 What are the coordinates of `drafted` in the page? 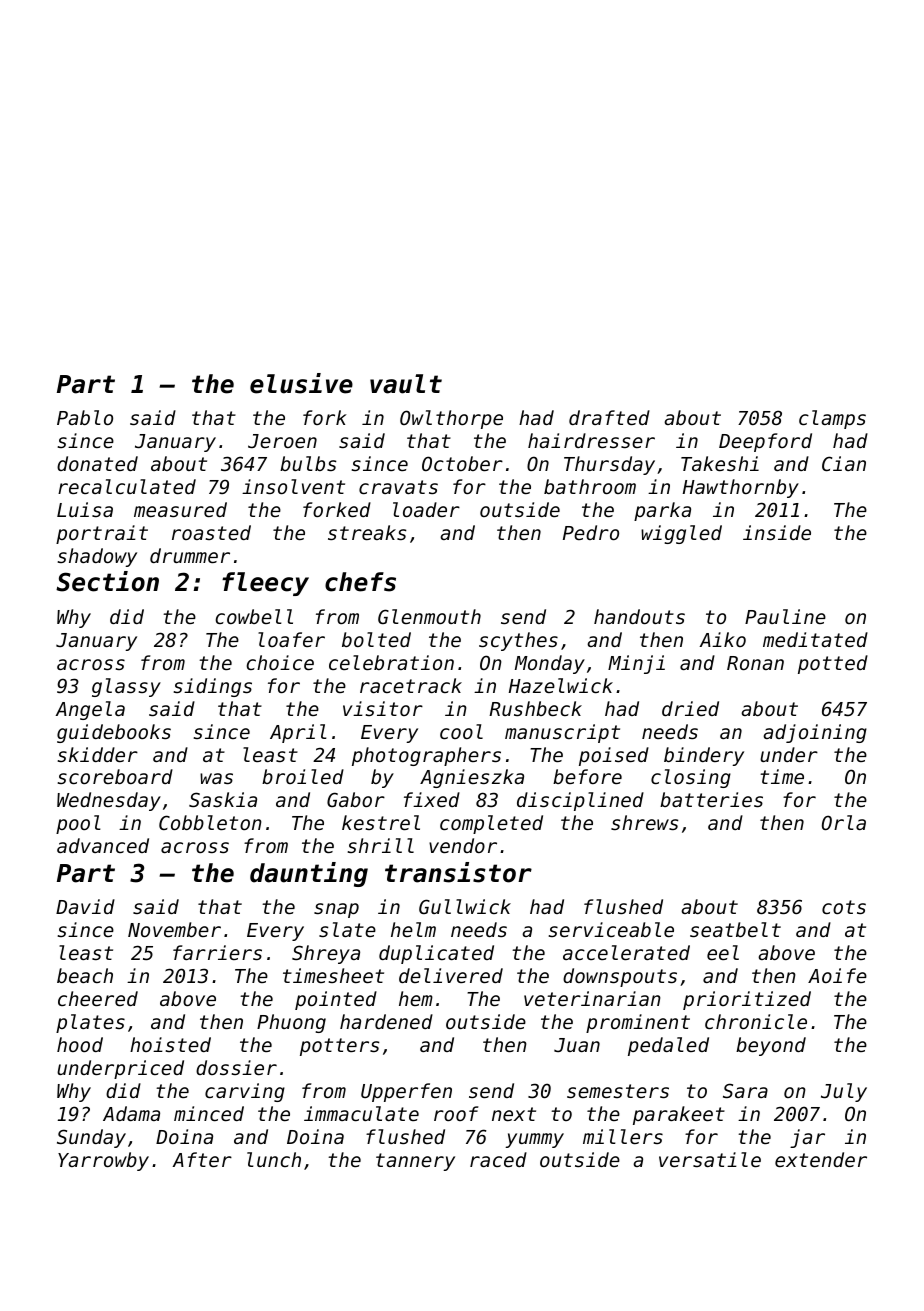 It's located at (609, 417).
